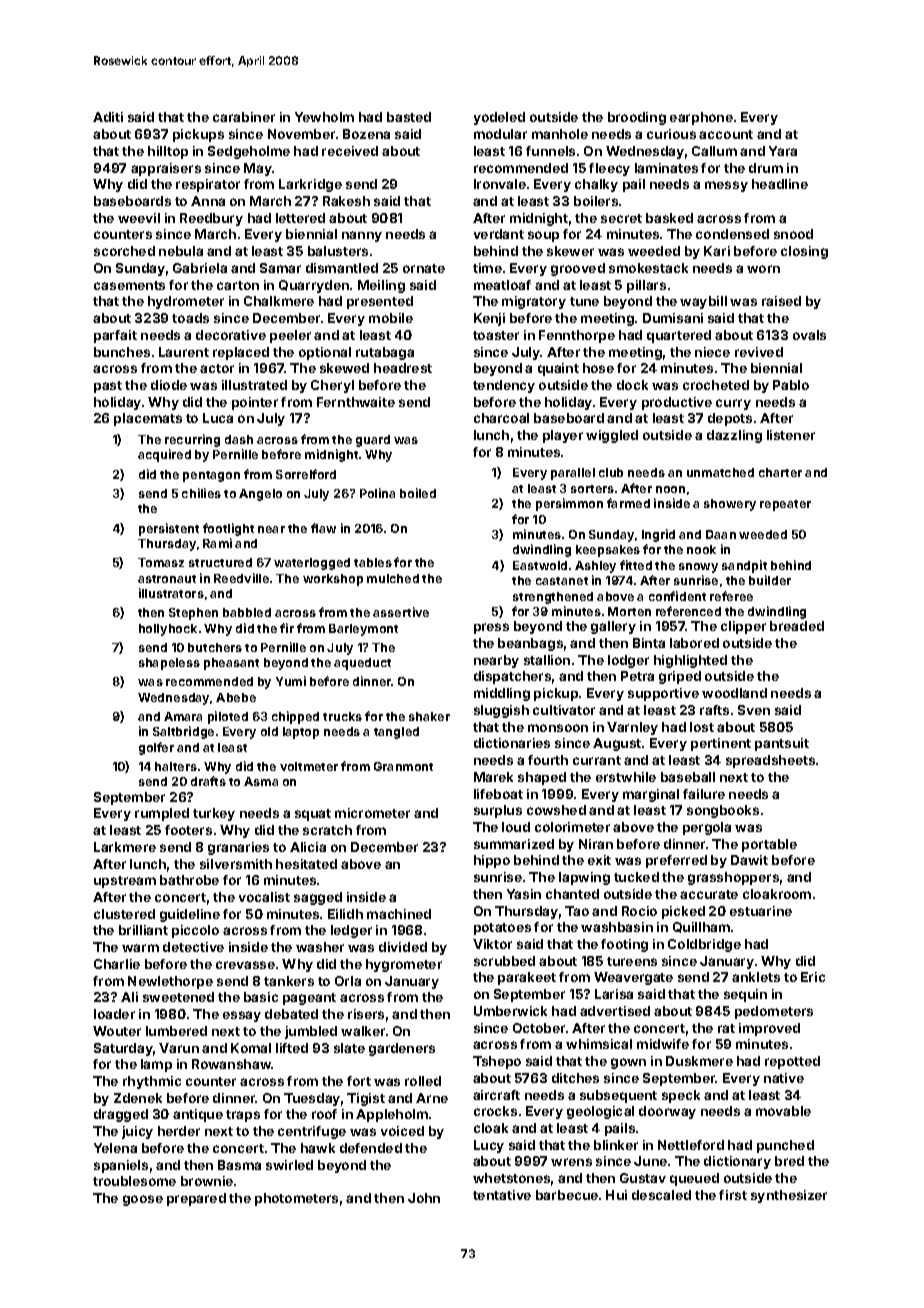 The image size is (924, 1308). What do you see at coordinates (143, 1200) in the screenshot?
I see `goose` at bounding box center [143, 1200].
